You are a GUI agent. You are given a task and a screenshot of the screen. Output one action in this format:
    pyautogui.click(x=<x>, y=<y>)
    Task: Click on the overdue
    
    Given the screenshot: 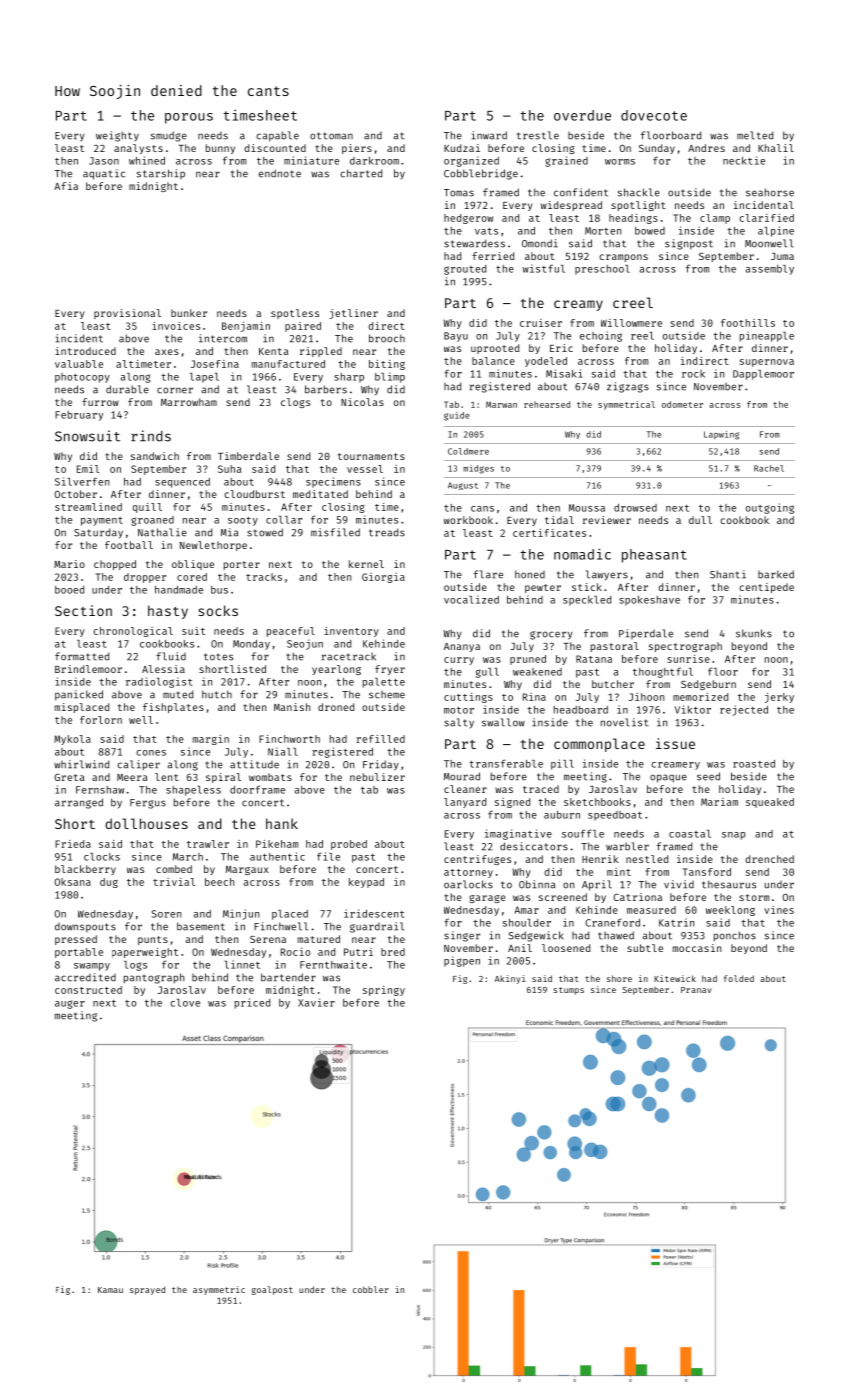 What is the action you would take?
    pyautogui.click(x=582, y=115)
